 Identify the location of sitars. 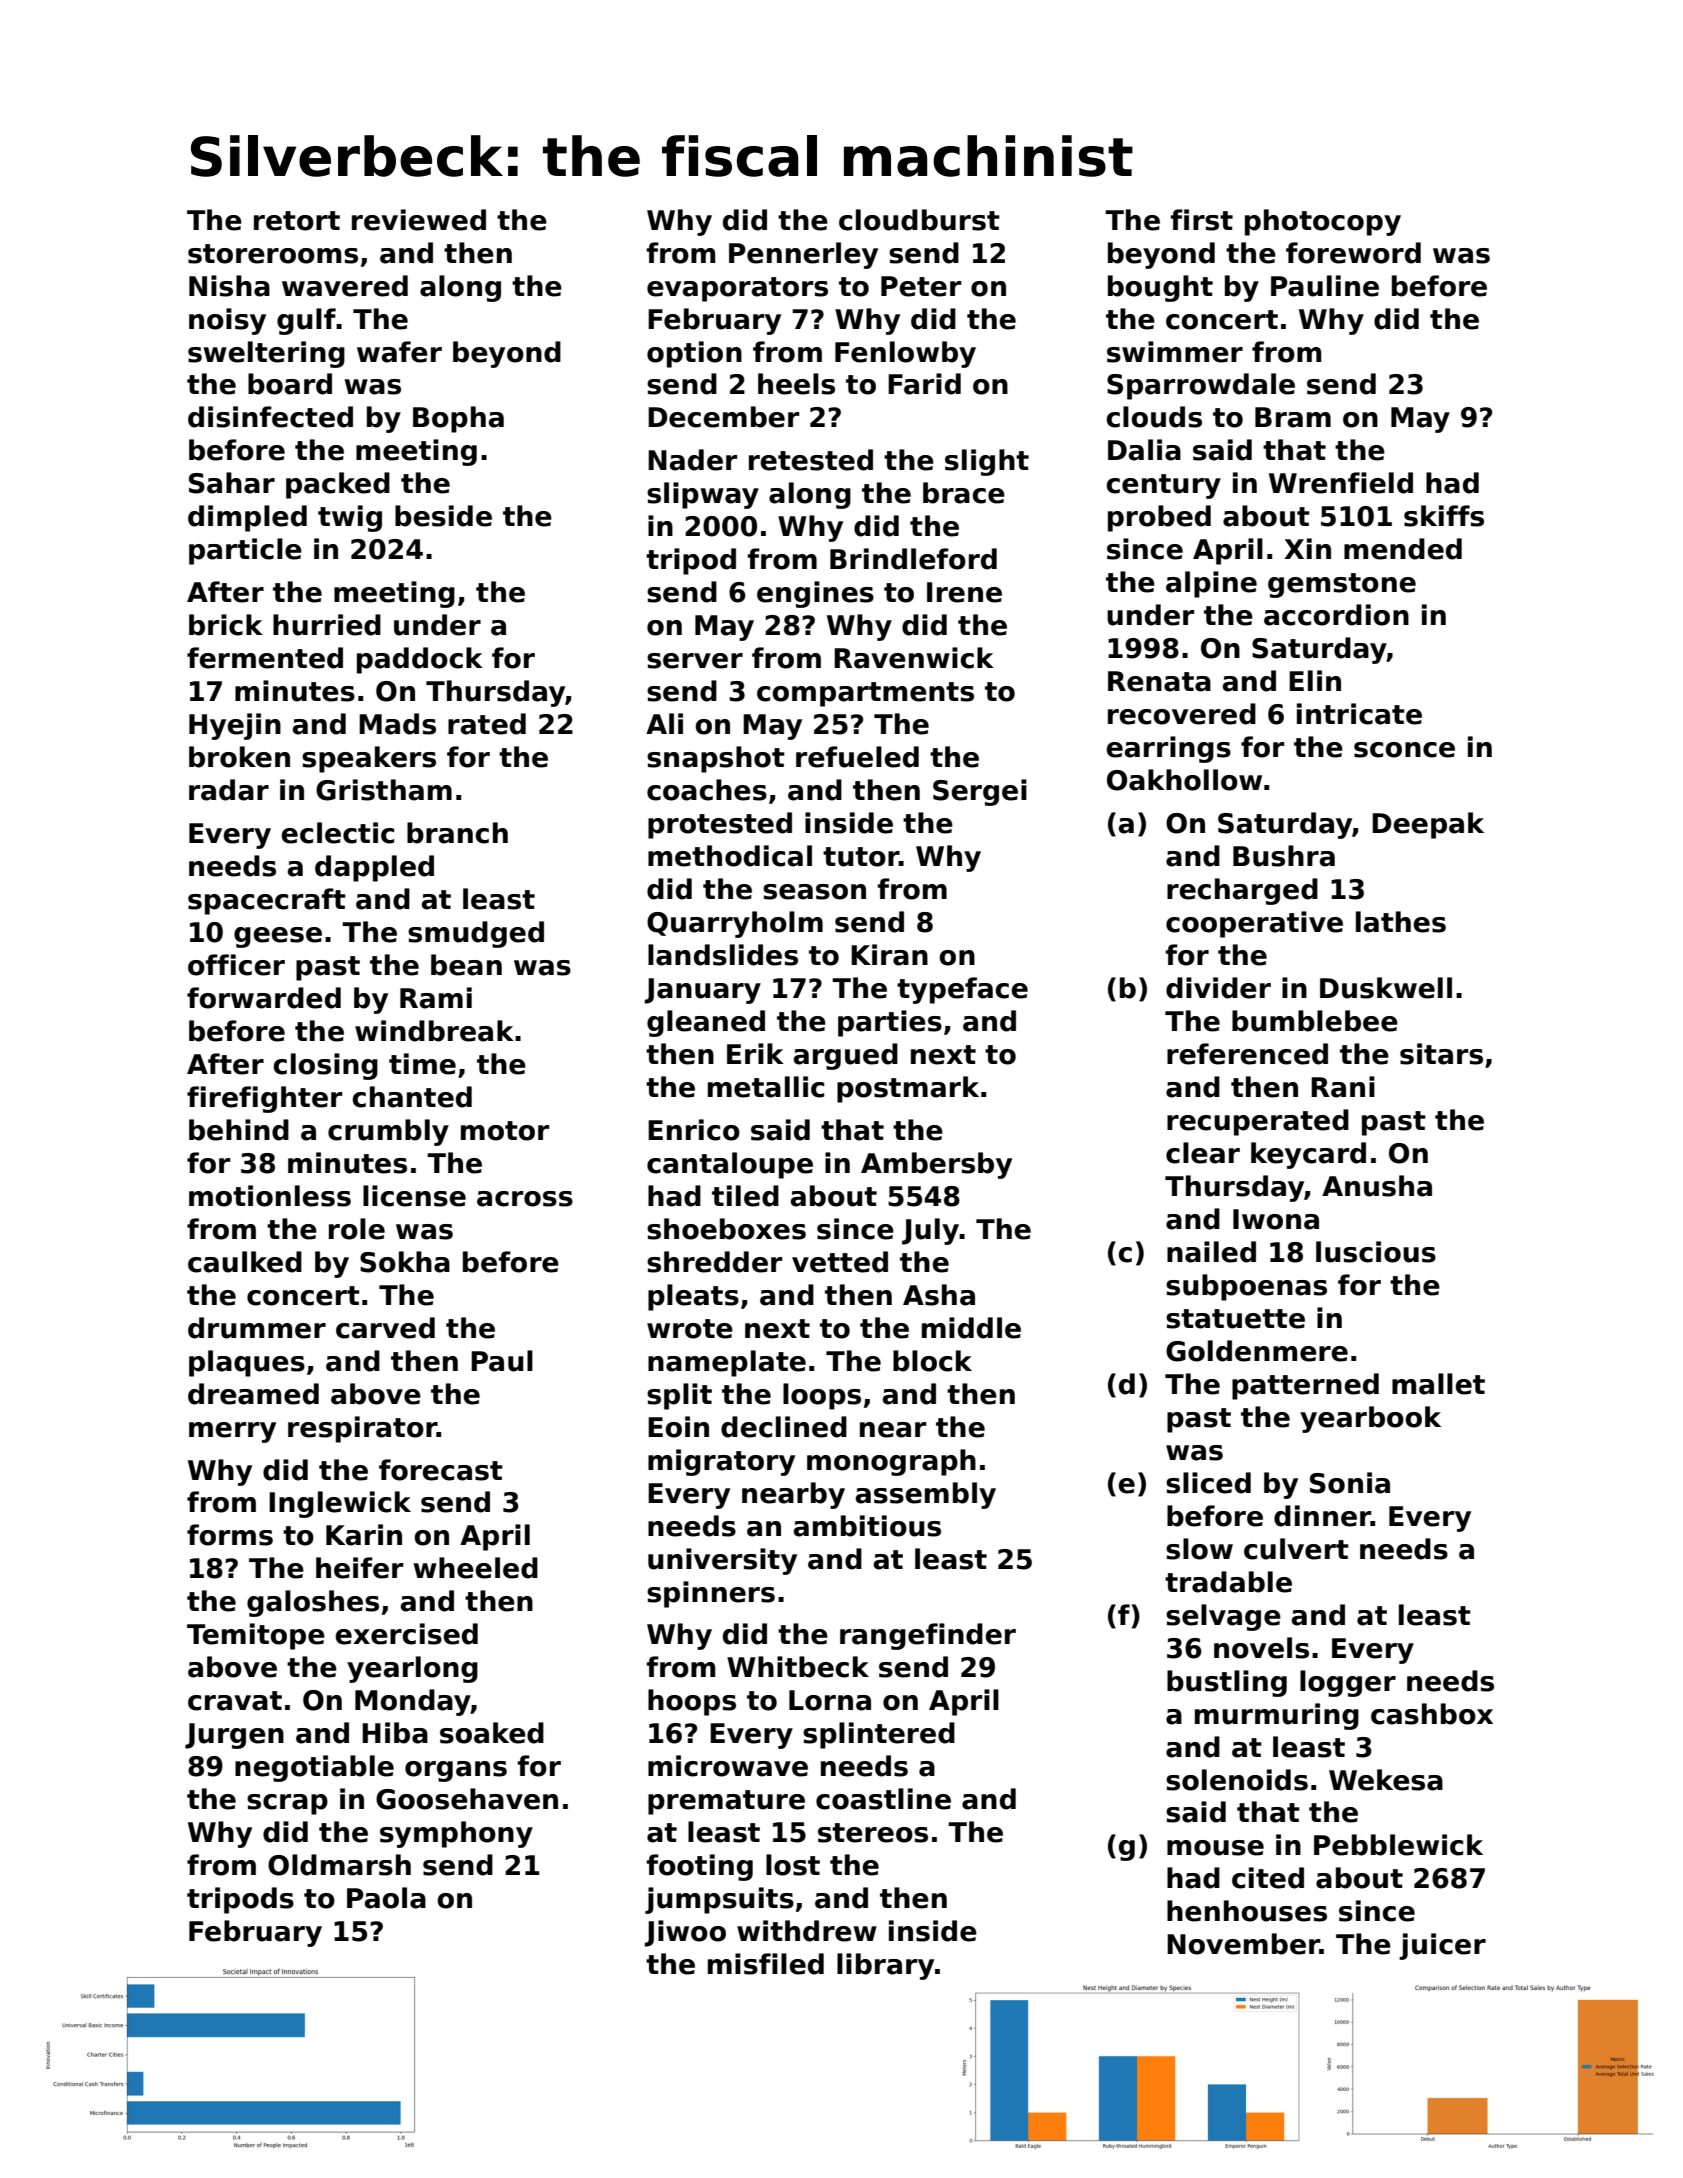
(1441, 1054).
